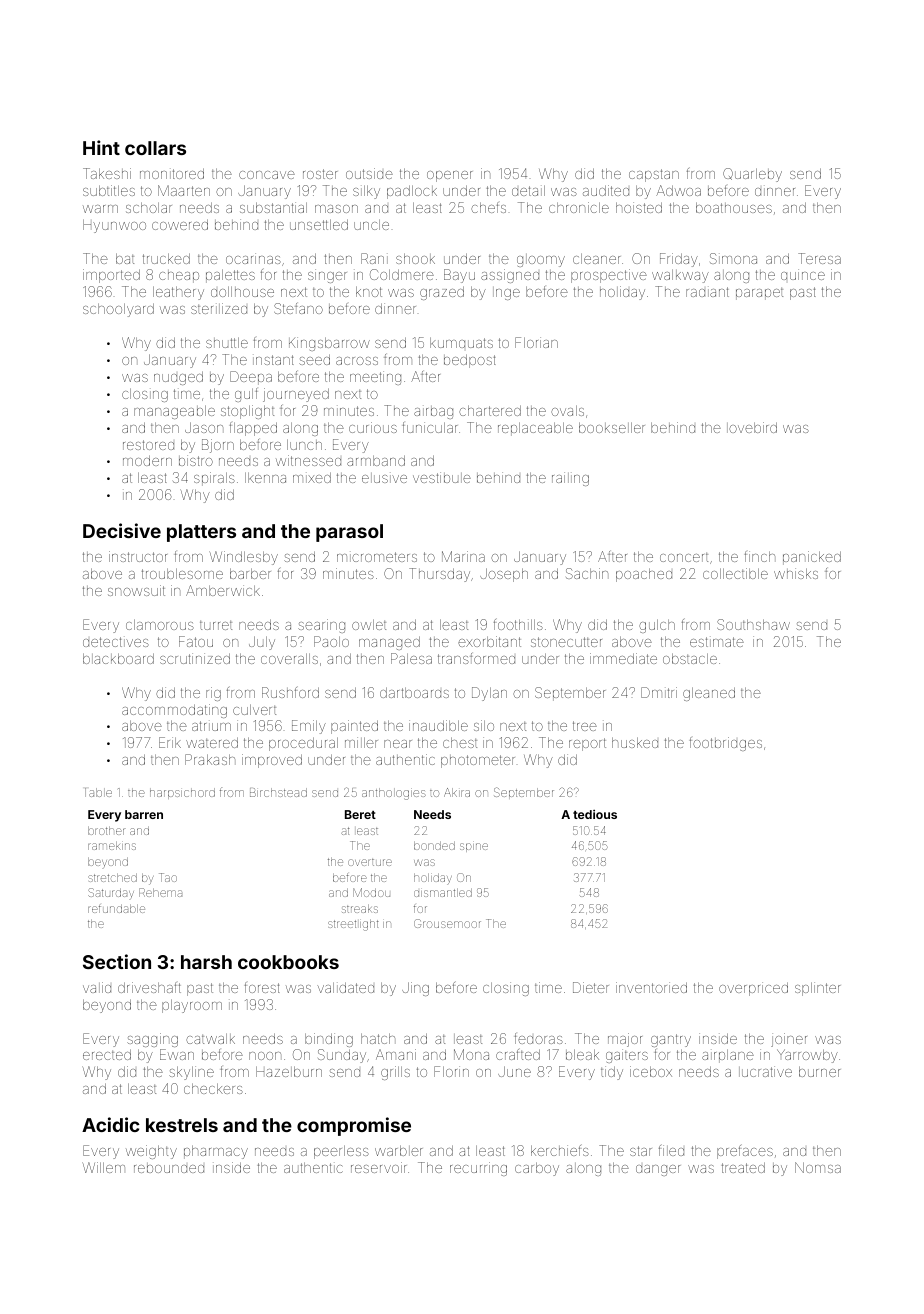 Image resolution: width=924 pixels, height=1314 pixels. Describe the element at coordinates (379, 1167) in the screenshot. I see `reservoir` at that location.
